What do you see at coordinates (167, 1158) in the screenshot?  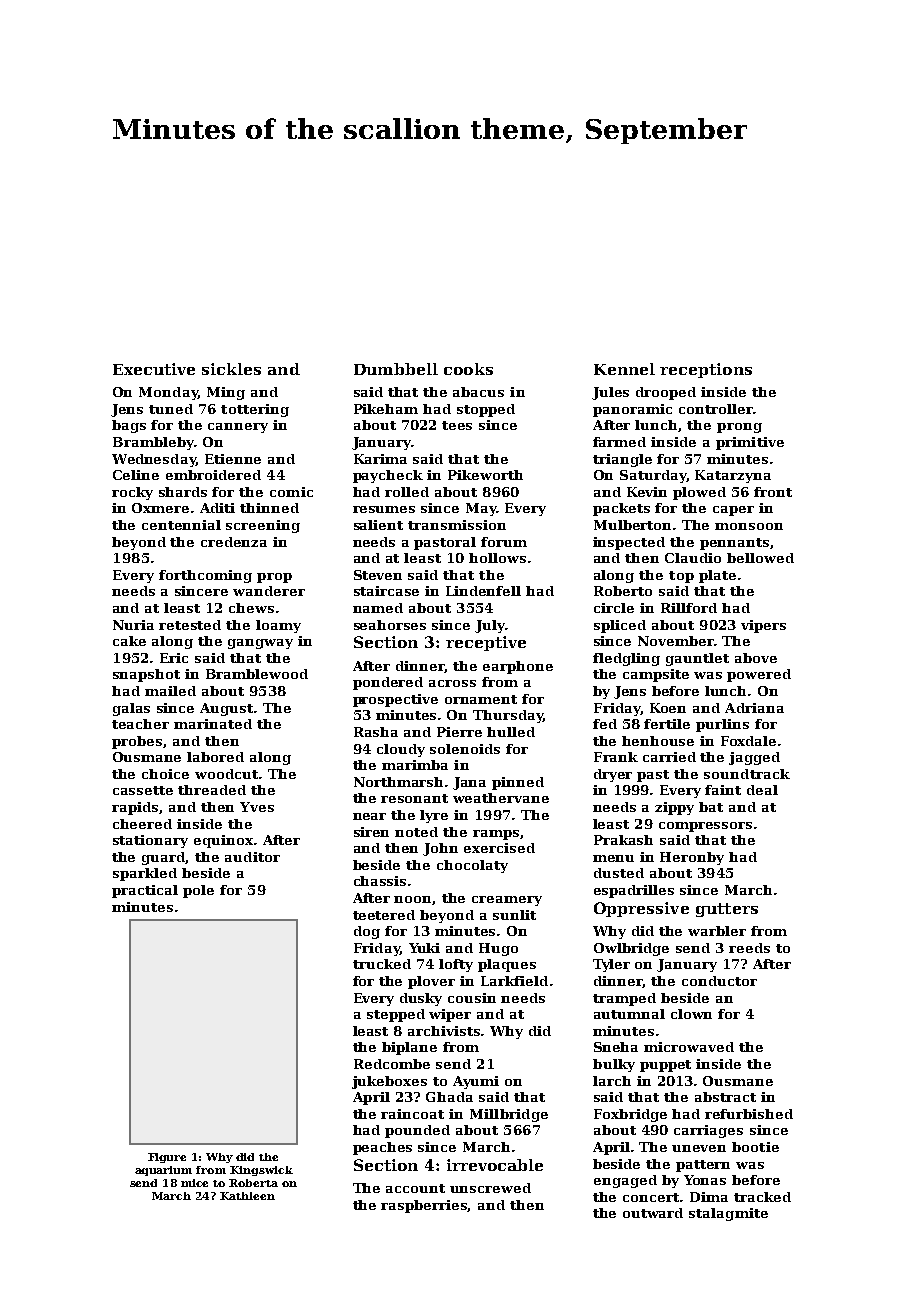 I see `Figure` at bounding box center [167, 1158].
